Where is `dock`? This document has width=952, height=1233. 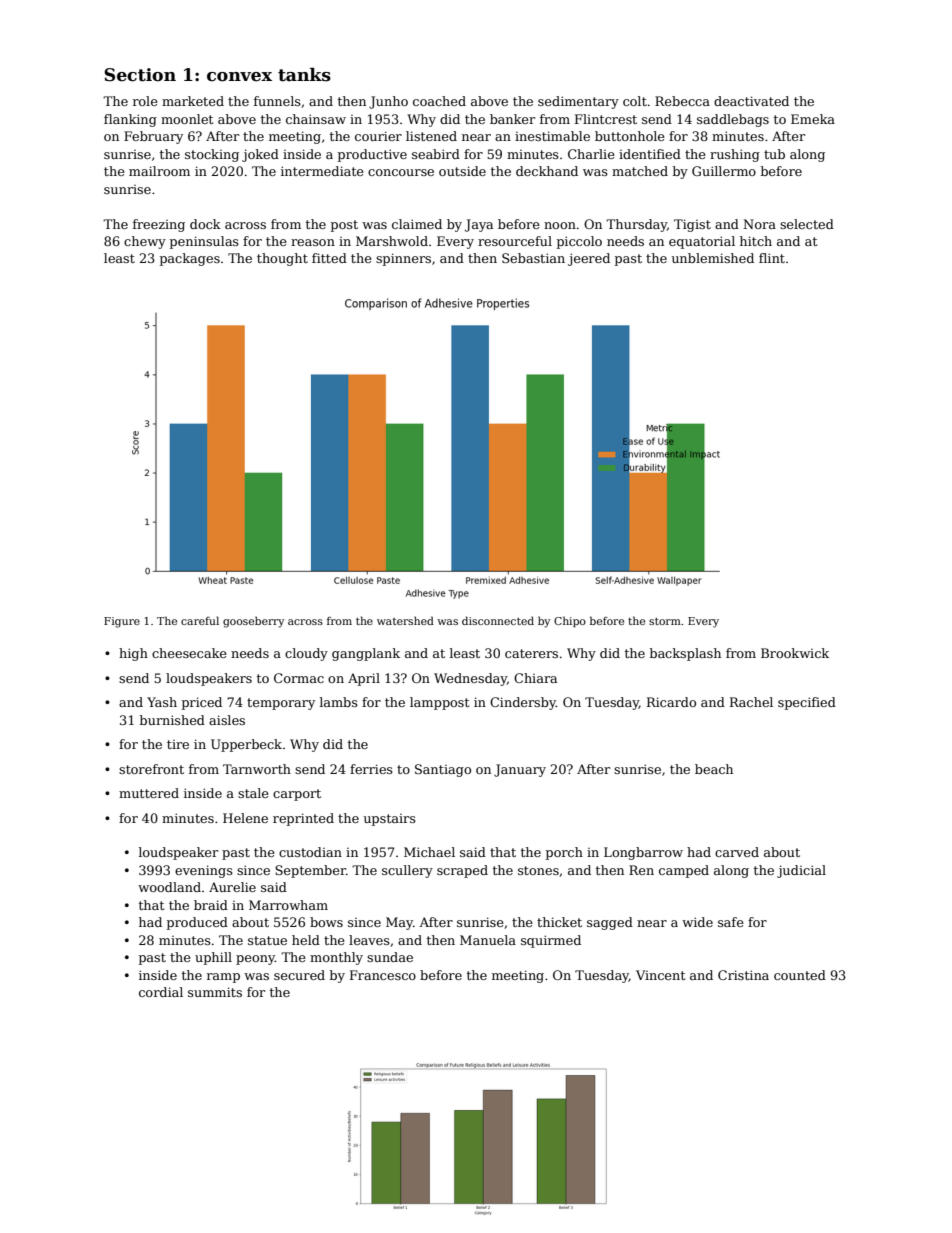 dock is located at coordinates (205, 224).
